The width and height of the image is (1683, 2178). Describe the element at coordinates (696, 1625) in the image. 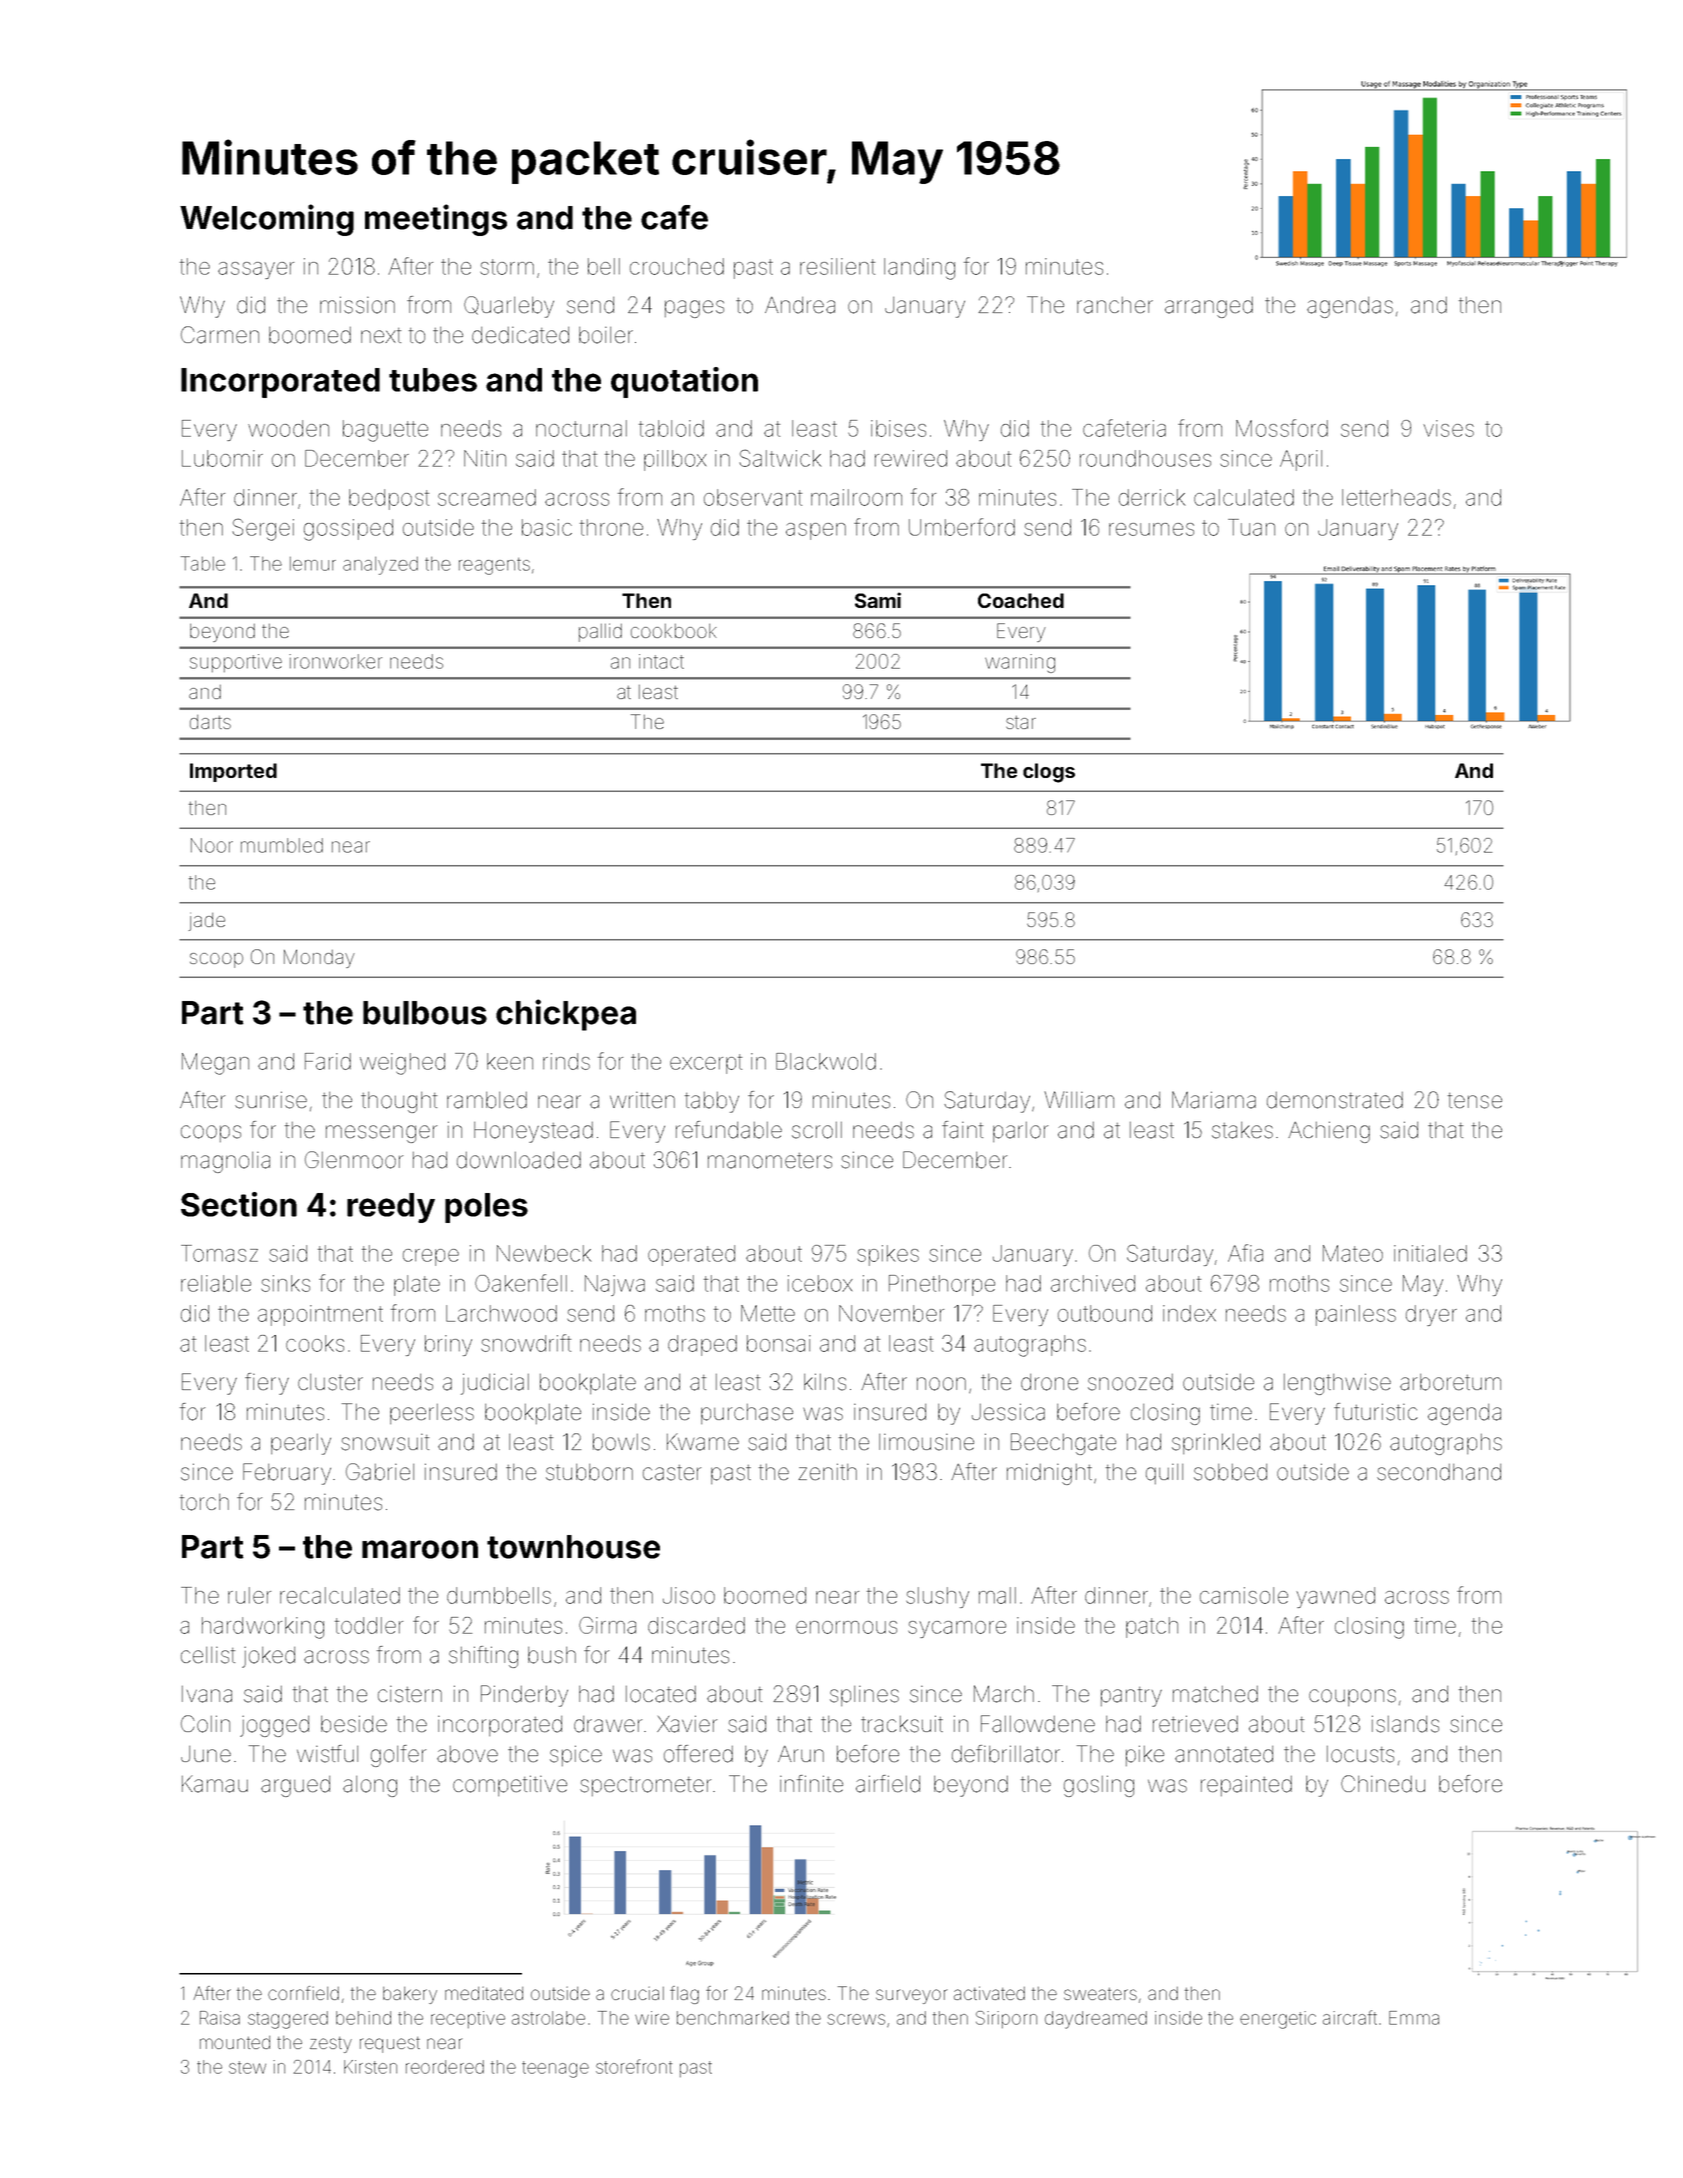

I see `discarded` at that location.
